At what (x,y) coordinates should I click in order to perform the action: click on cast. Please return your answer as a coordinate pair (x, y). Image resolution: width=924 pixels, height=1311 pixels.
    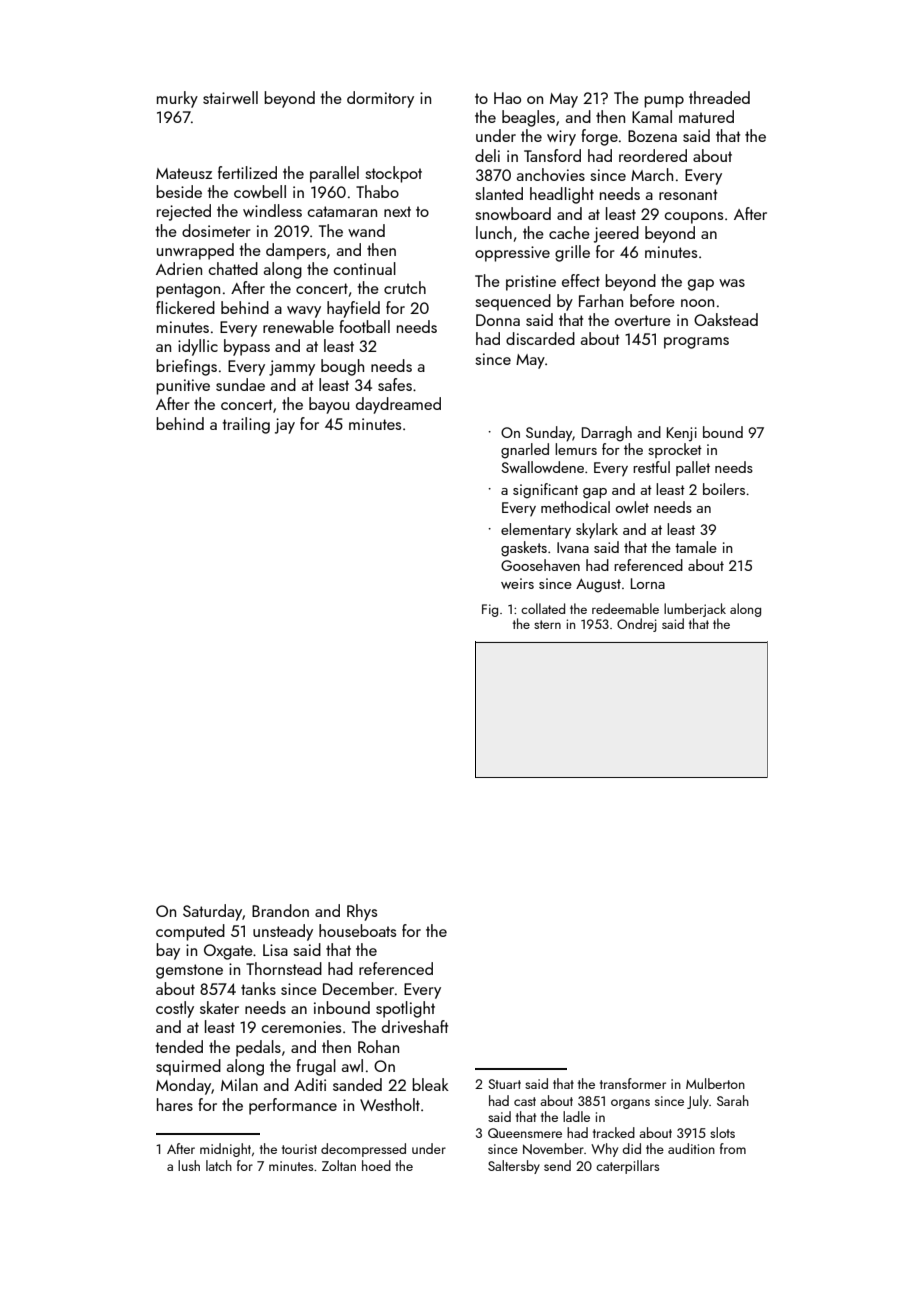
    Looking at the image, I should click on (525, 1101).
